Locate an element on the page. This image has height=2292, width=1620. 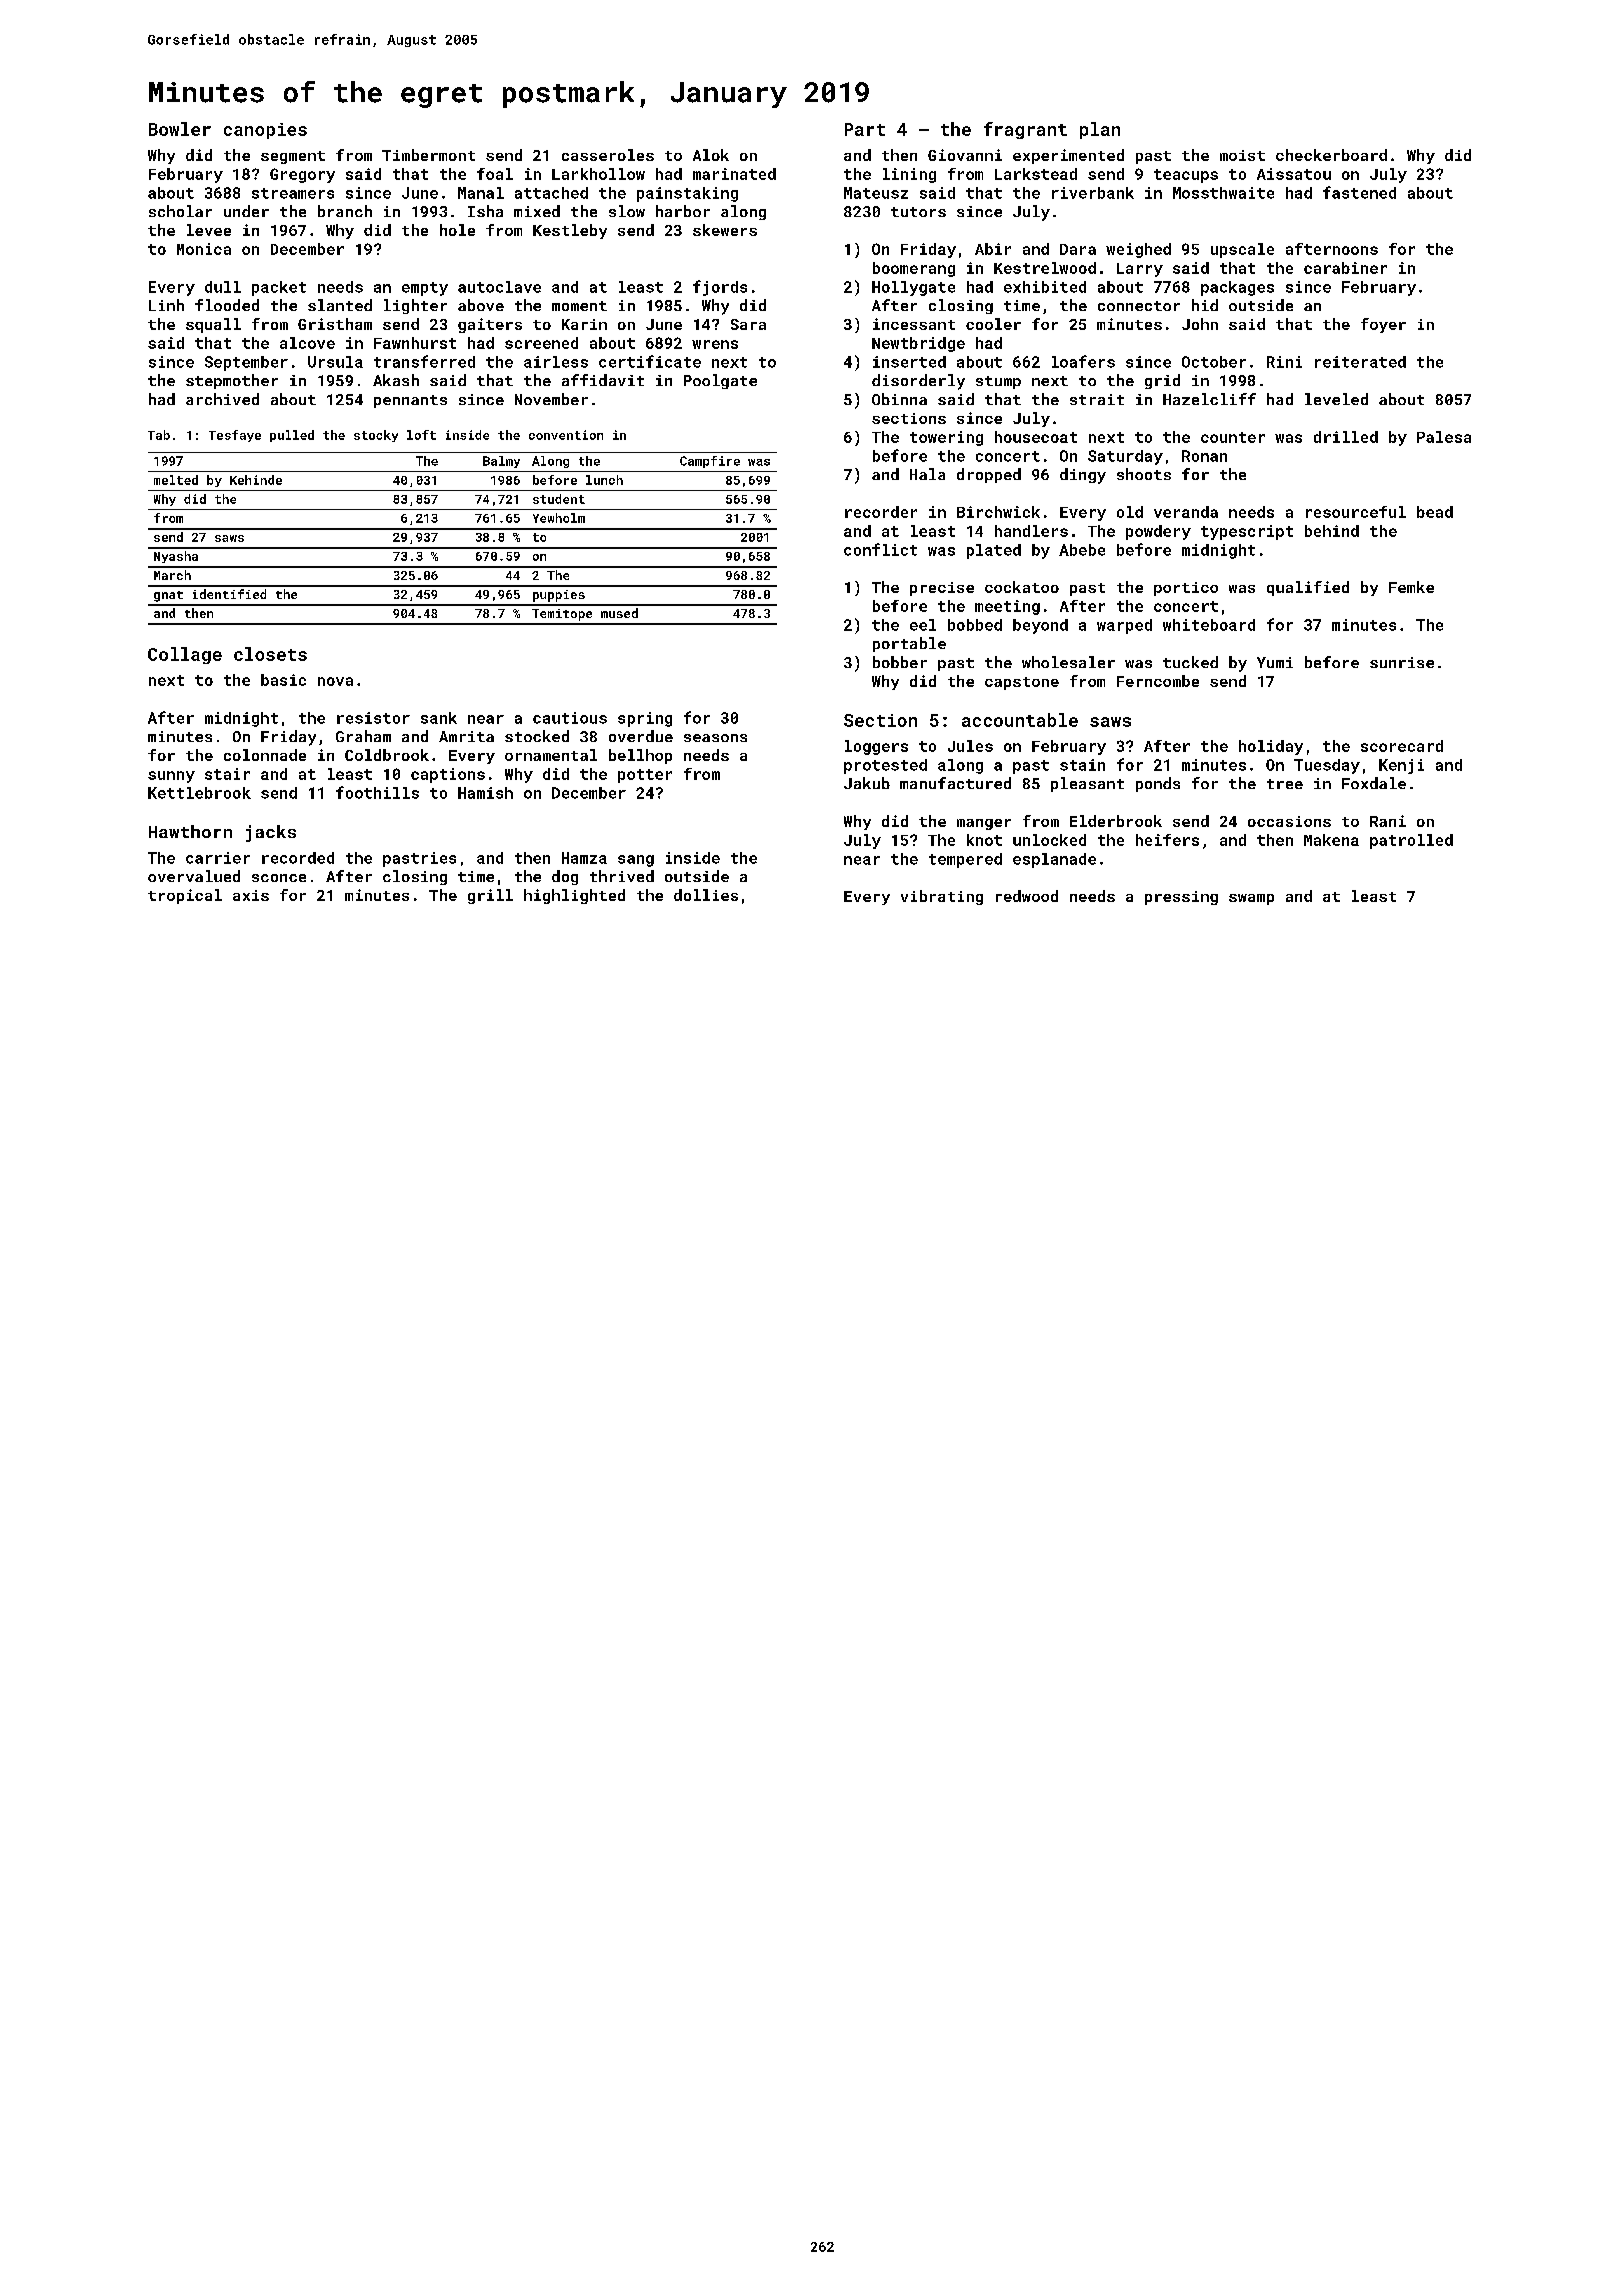
fragrant is located at coordinates (1025, 130).
